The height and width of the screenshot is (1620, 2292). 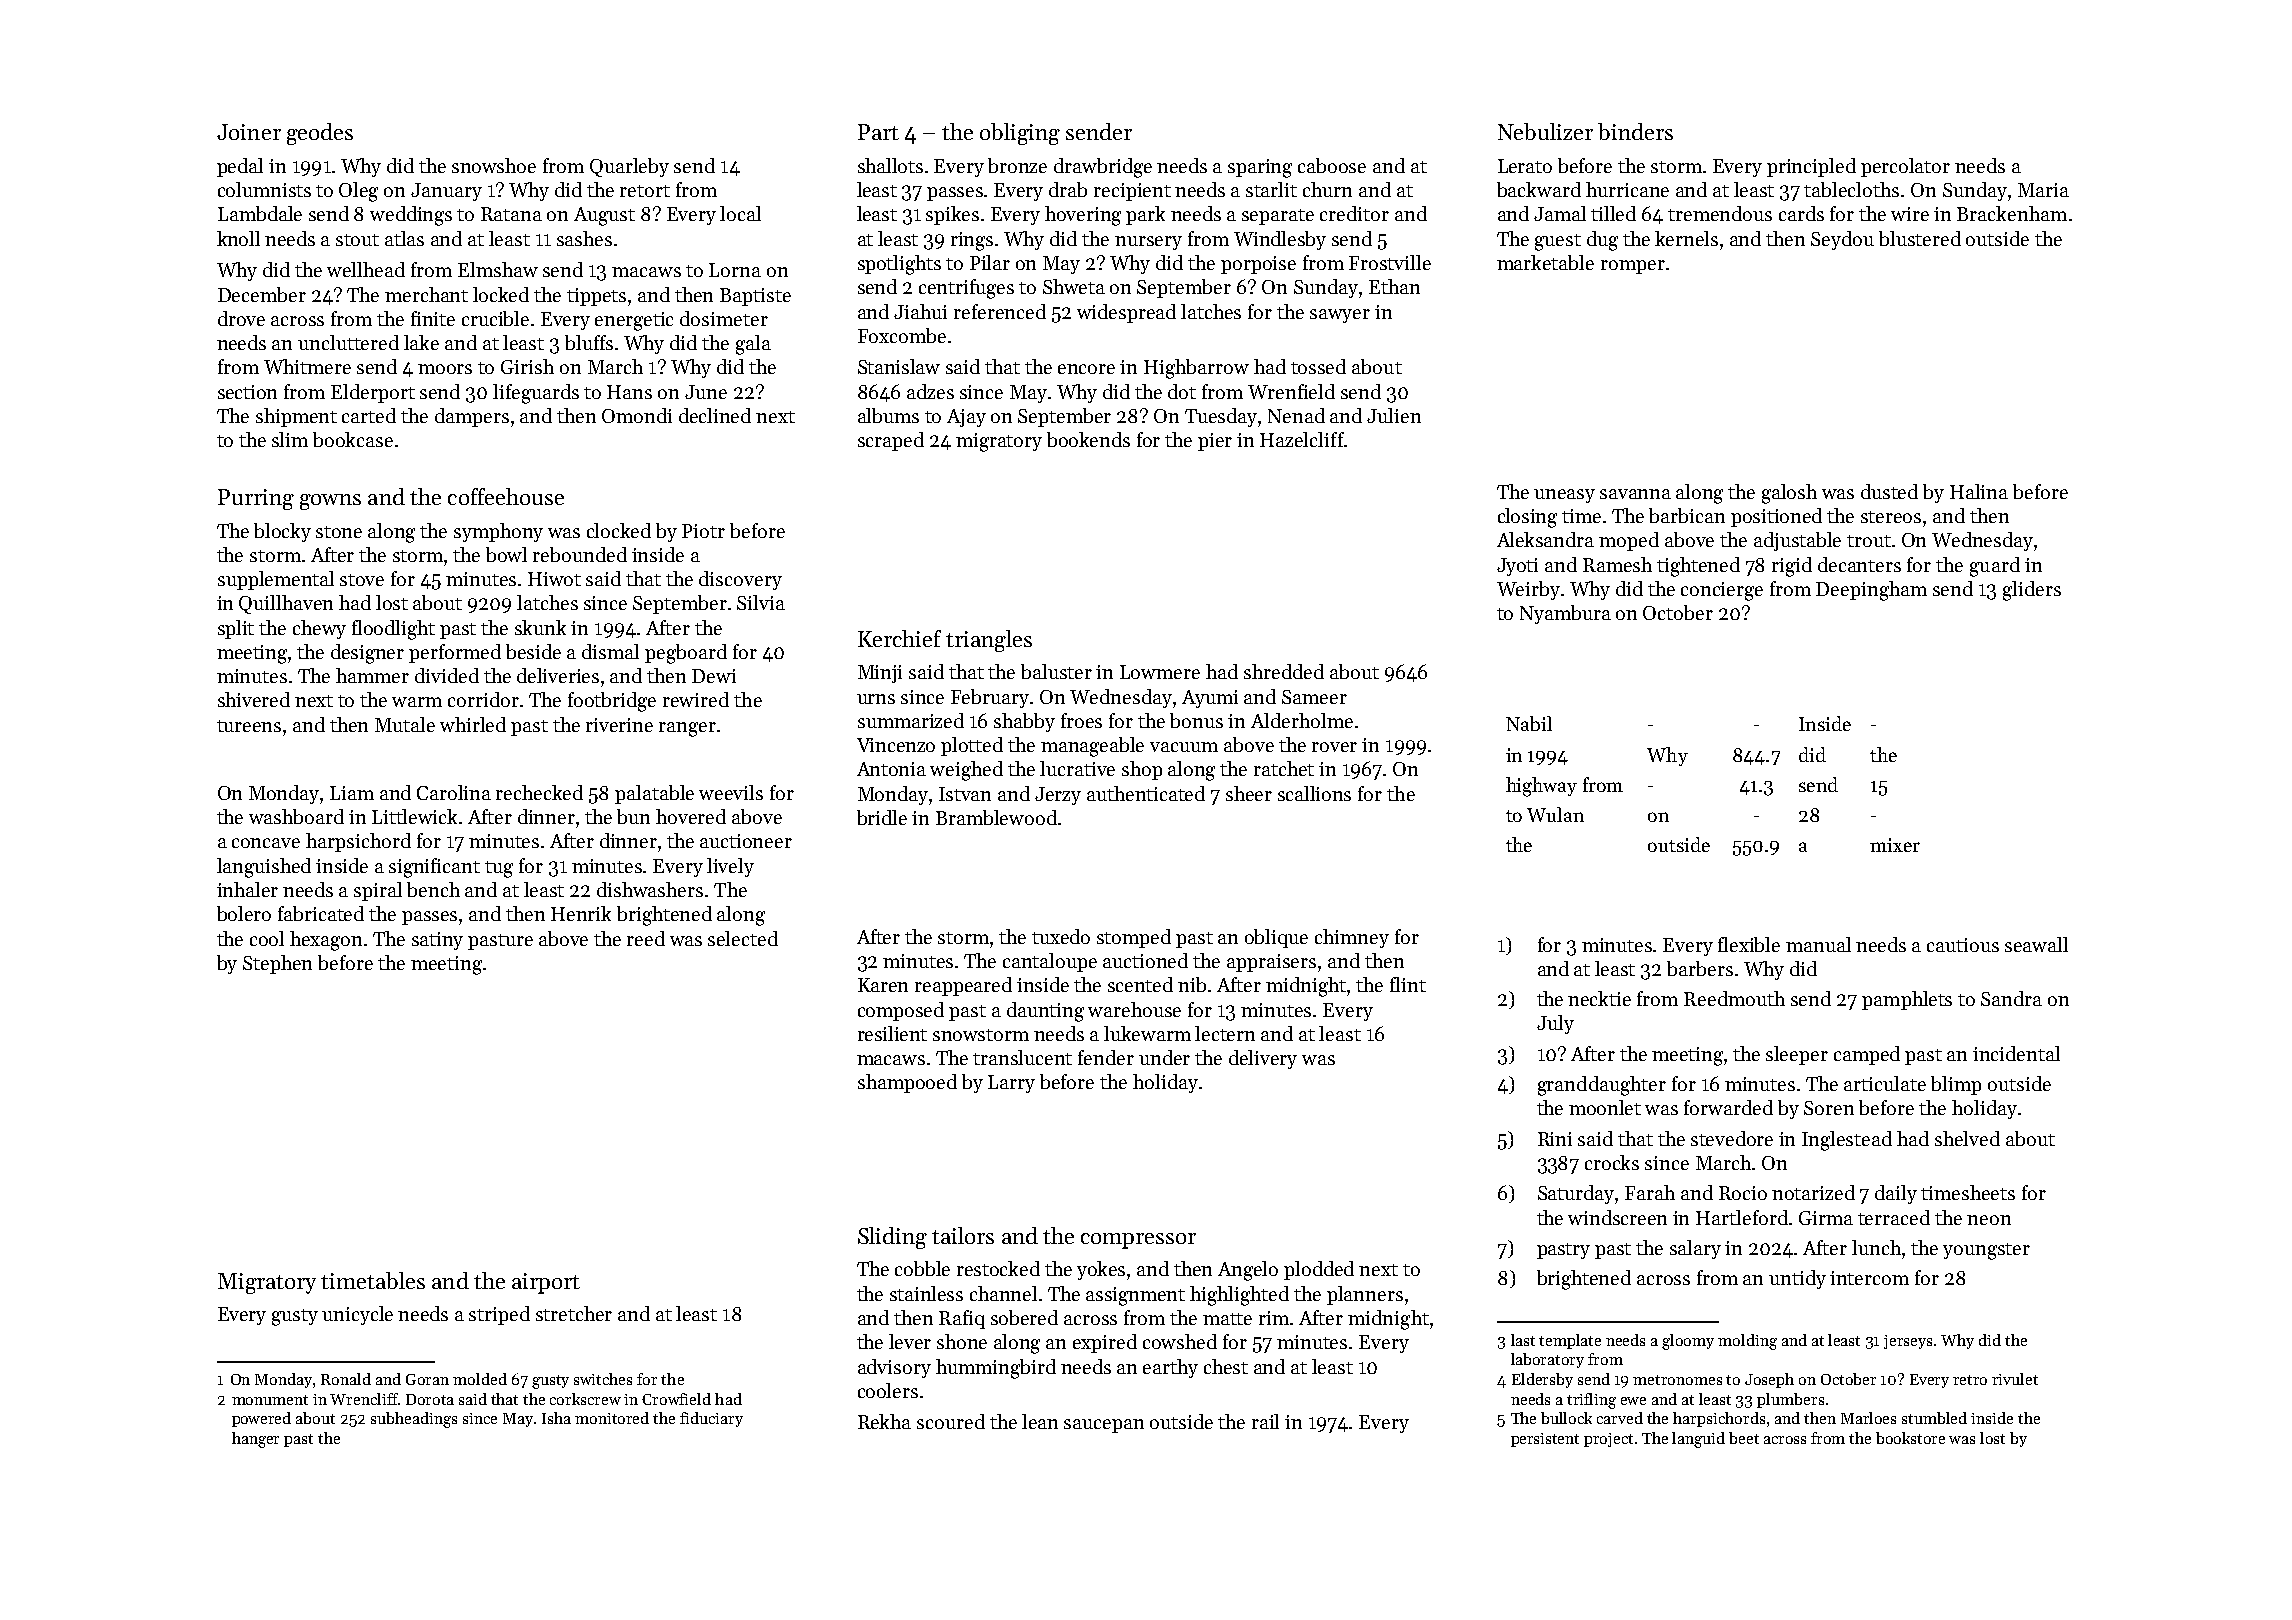 What do you see at coordinates (1700, 968) in the screenshot?
I see `barbers` at bounding box center [1700, 968].
